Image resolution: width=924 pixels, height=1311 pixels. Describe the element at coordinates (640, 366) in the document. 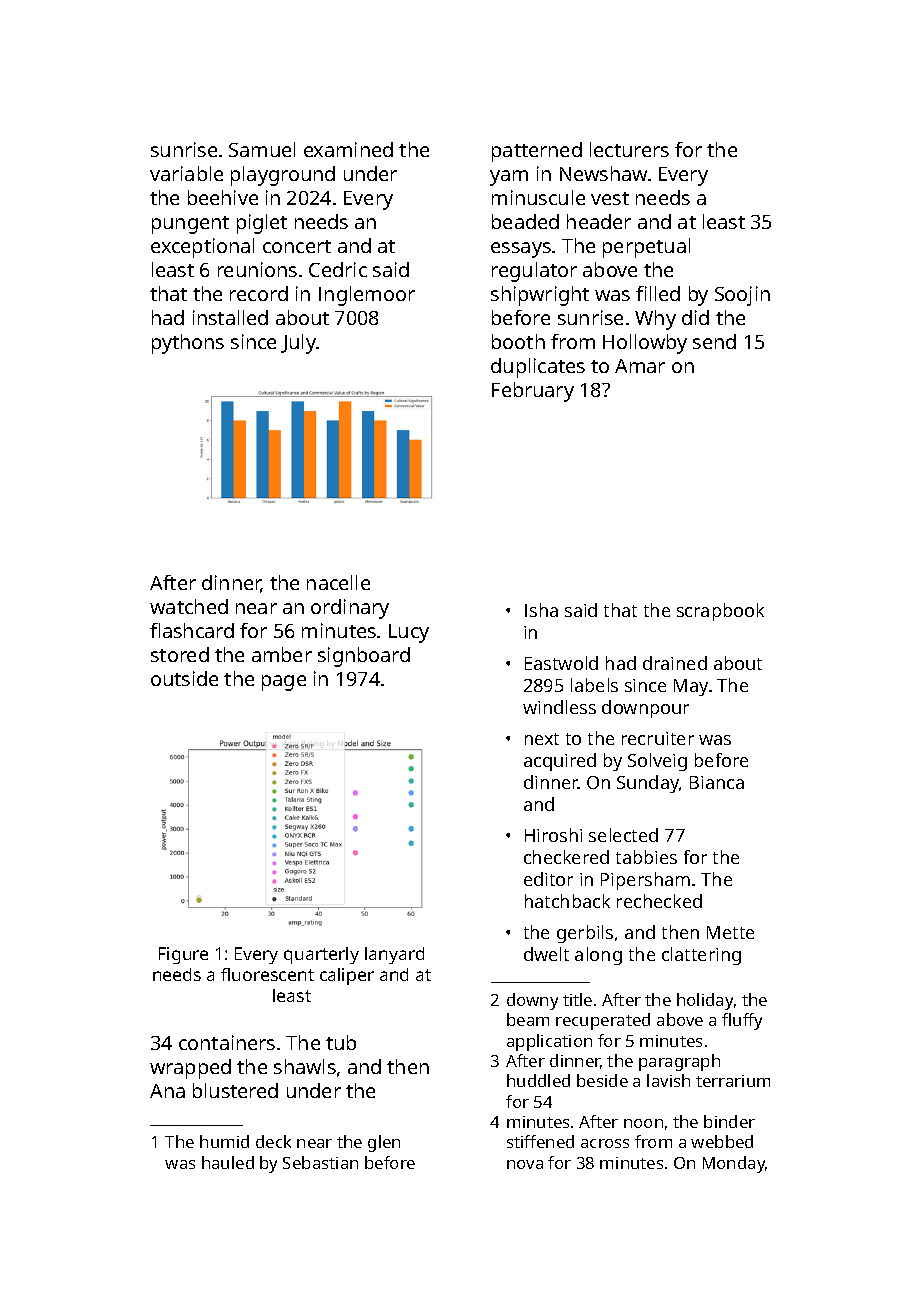

I see `Amar` at that location.
